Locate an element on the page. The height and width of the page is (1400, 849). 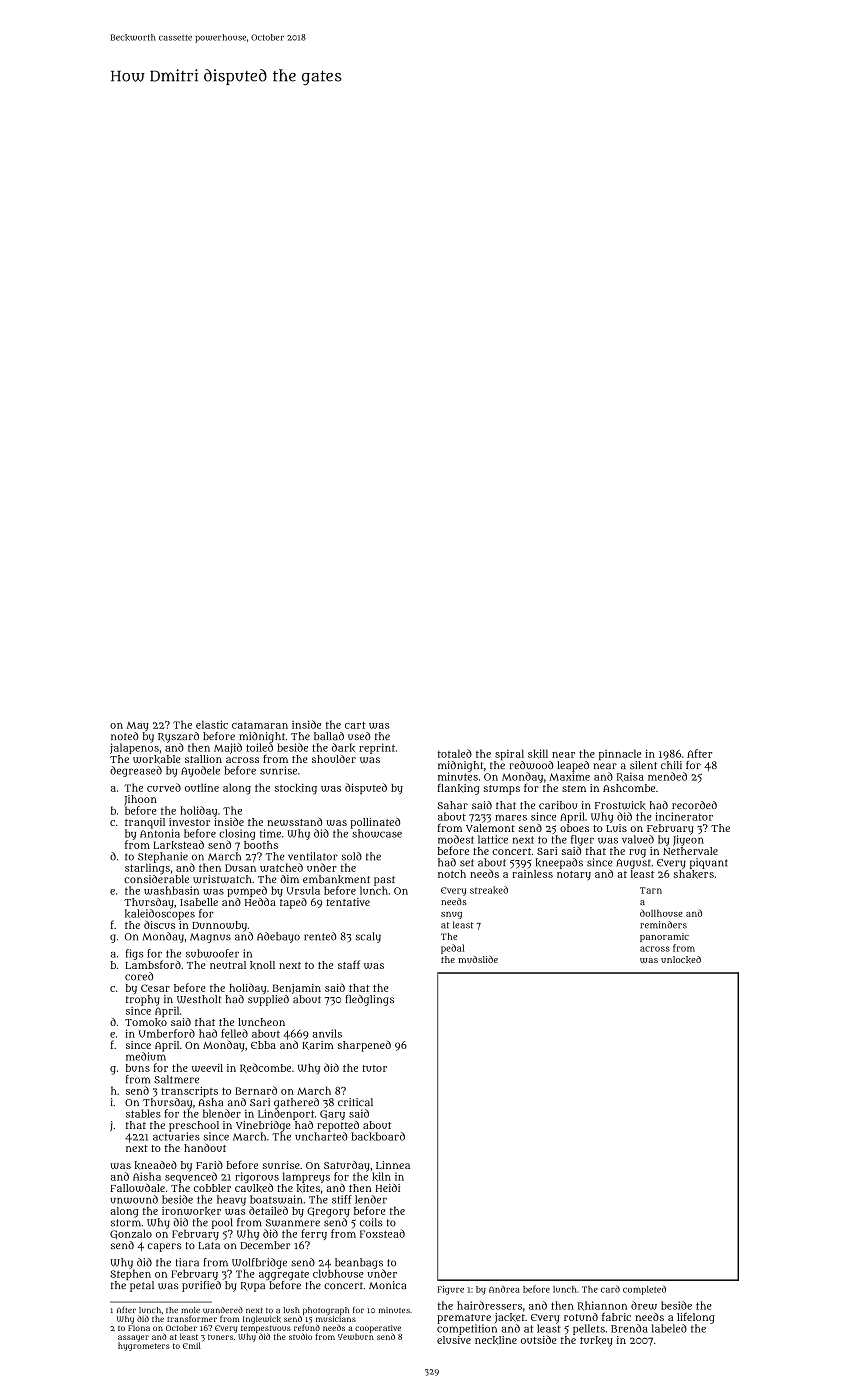
completed is located at coordinates (644, 1290).
